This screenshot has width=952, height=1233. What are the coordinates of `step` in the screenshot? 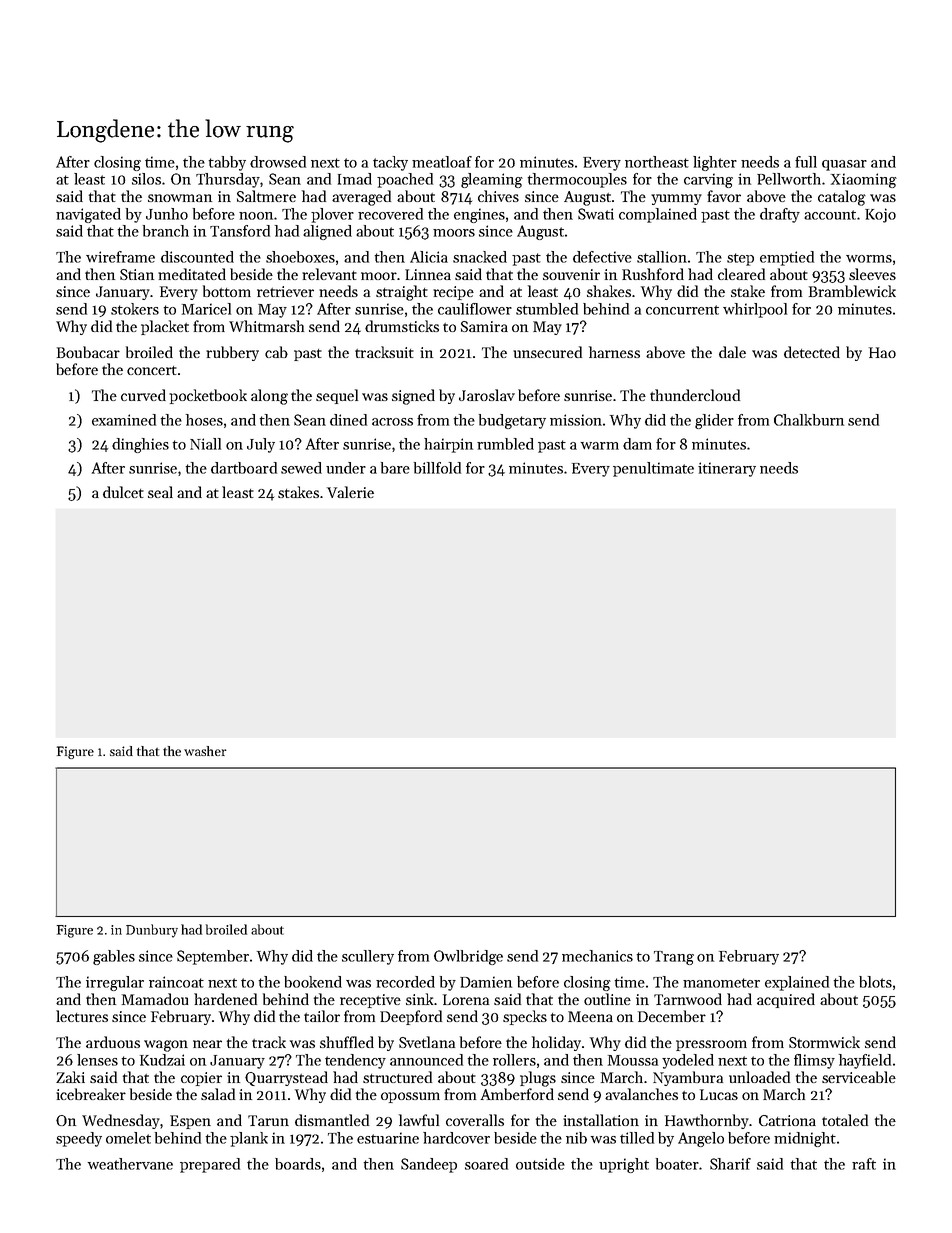 It's located at (740, 259).
